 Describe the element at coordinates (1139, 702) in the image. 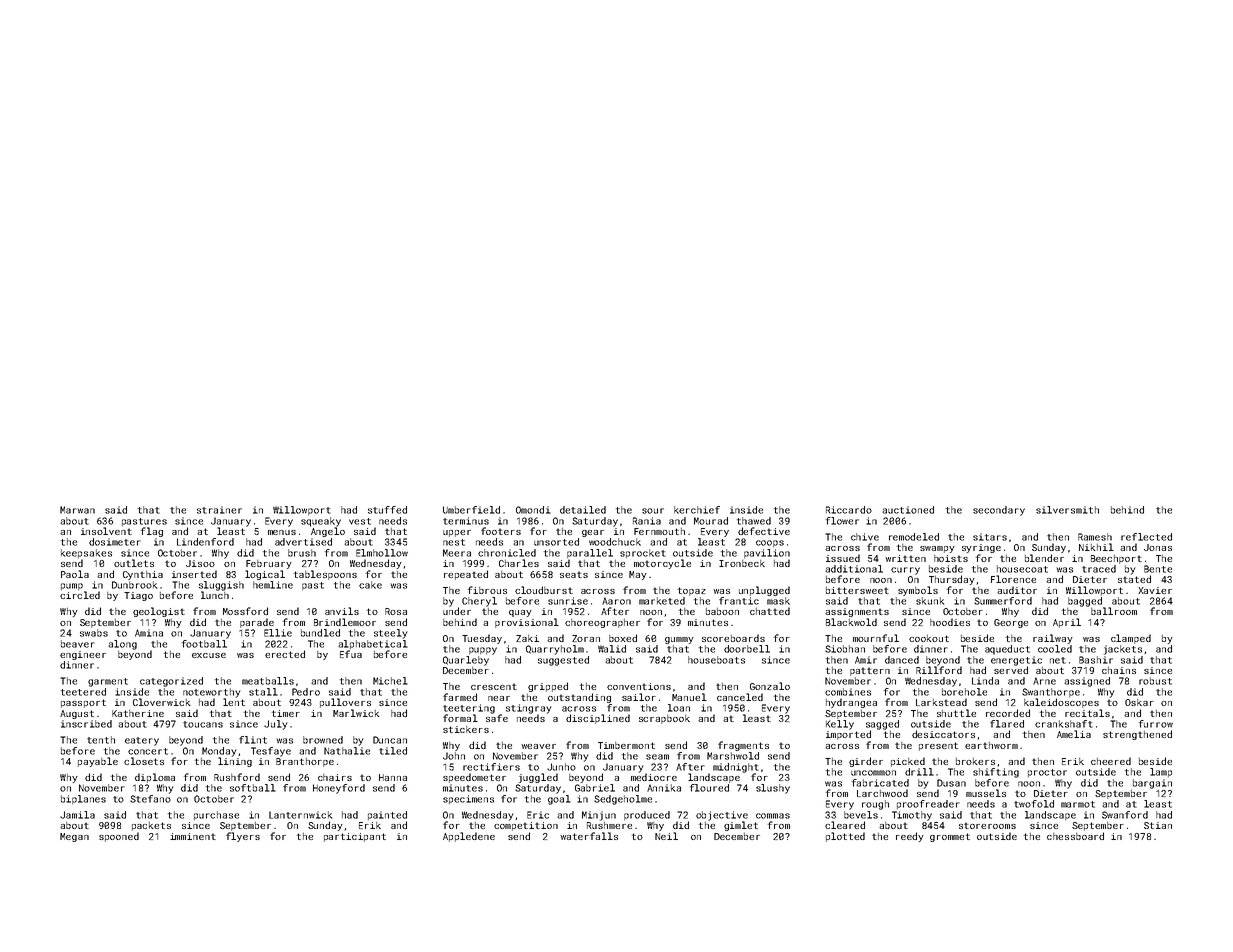

I see `Oskar` at that location.
